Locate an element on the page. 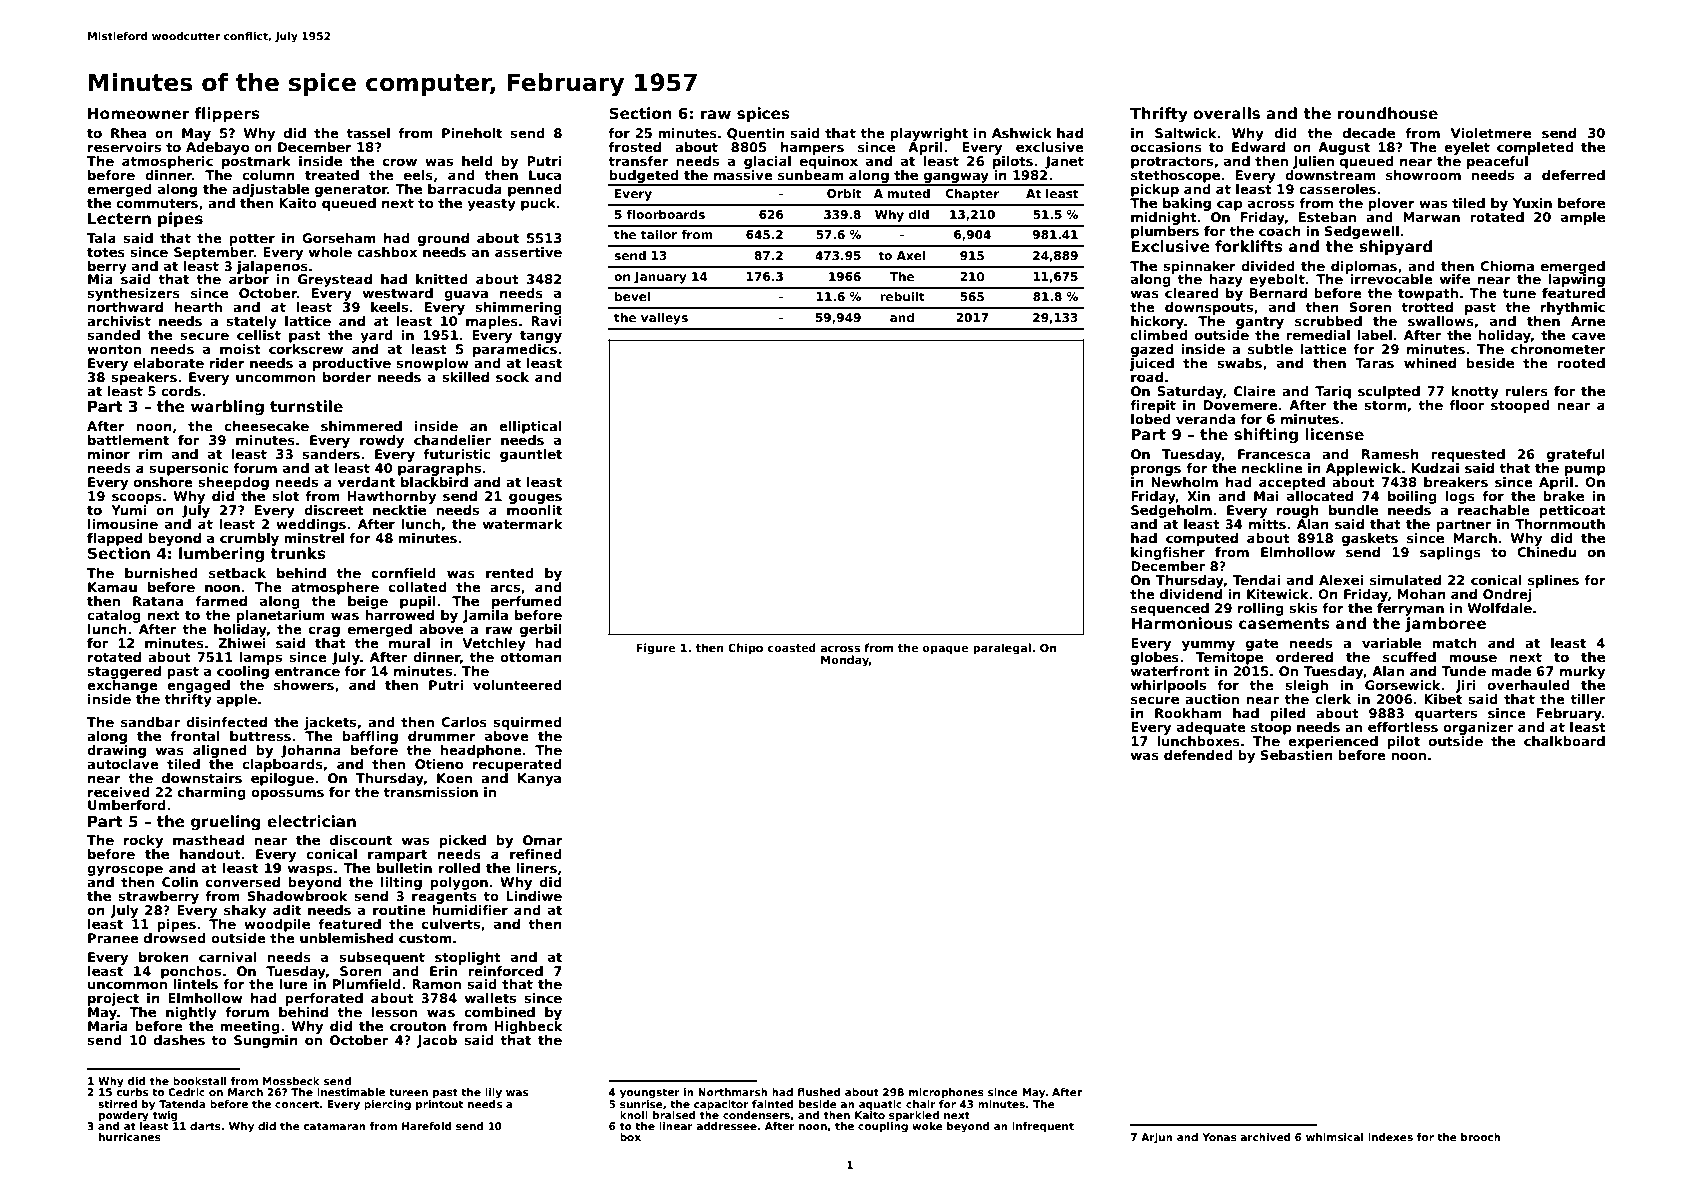 The image size is (1693, 1197). coupling is located at coordinates (883, 1127).
